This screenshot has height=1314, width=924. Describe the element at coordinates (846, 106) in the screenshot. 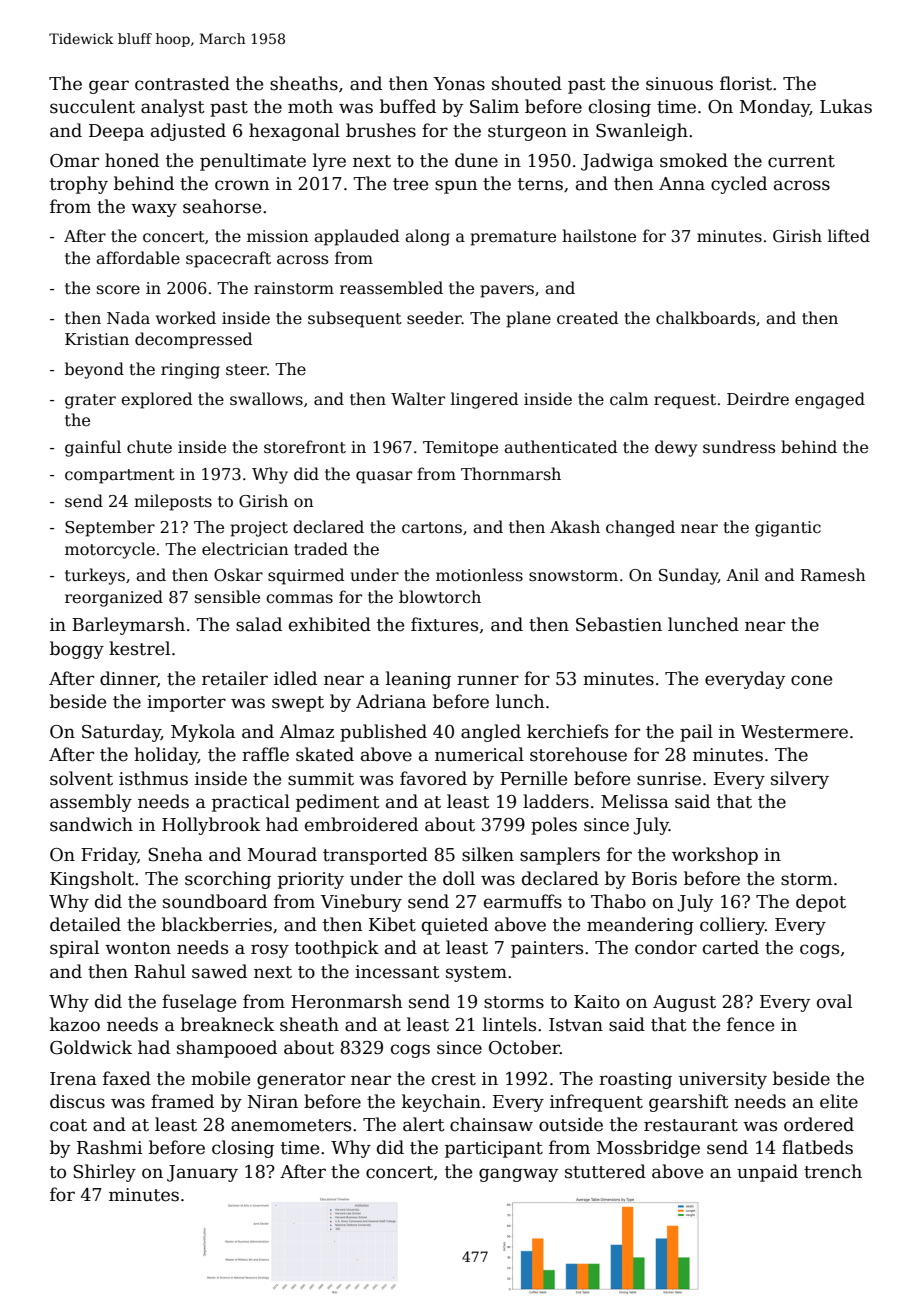

I see `Lukas` at that location.
